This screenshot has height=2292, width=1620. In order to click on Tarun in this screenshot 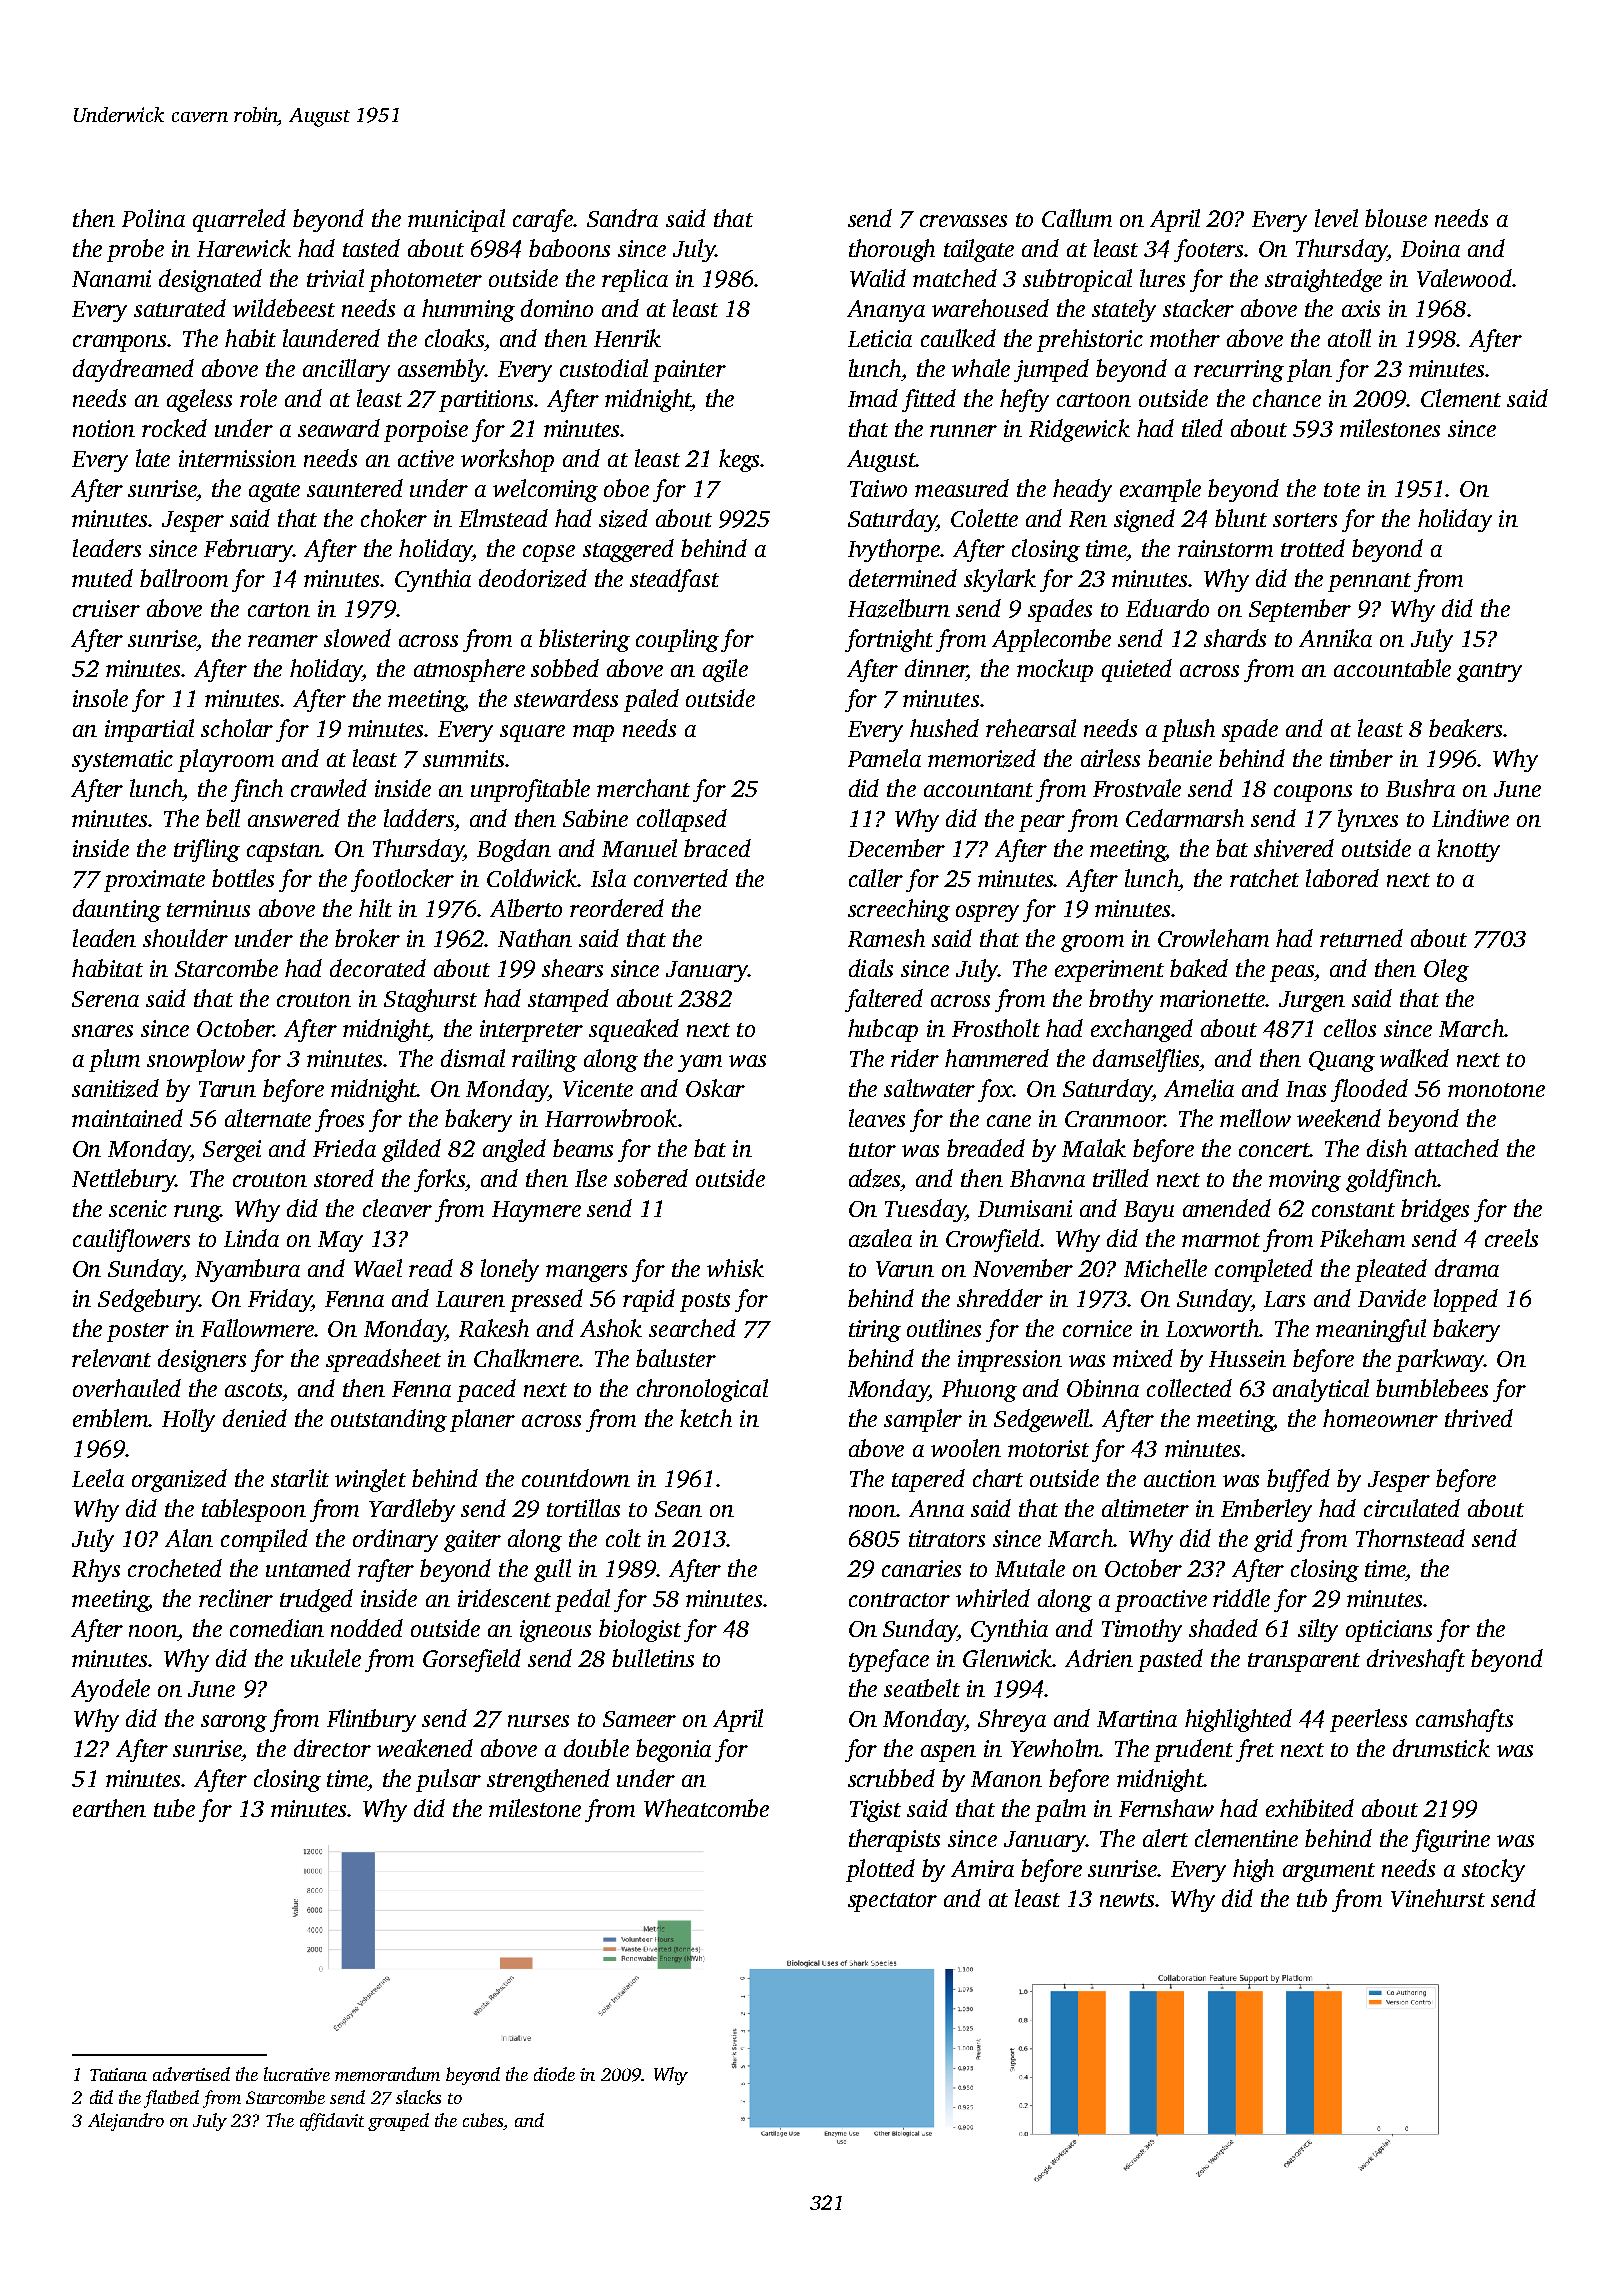, I will do `click(227, 1089)`.
